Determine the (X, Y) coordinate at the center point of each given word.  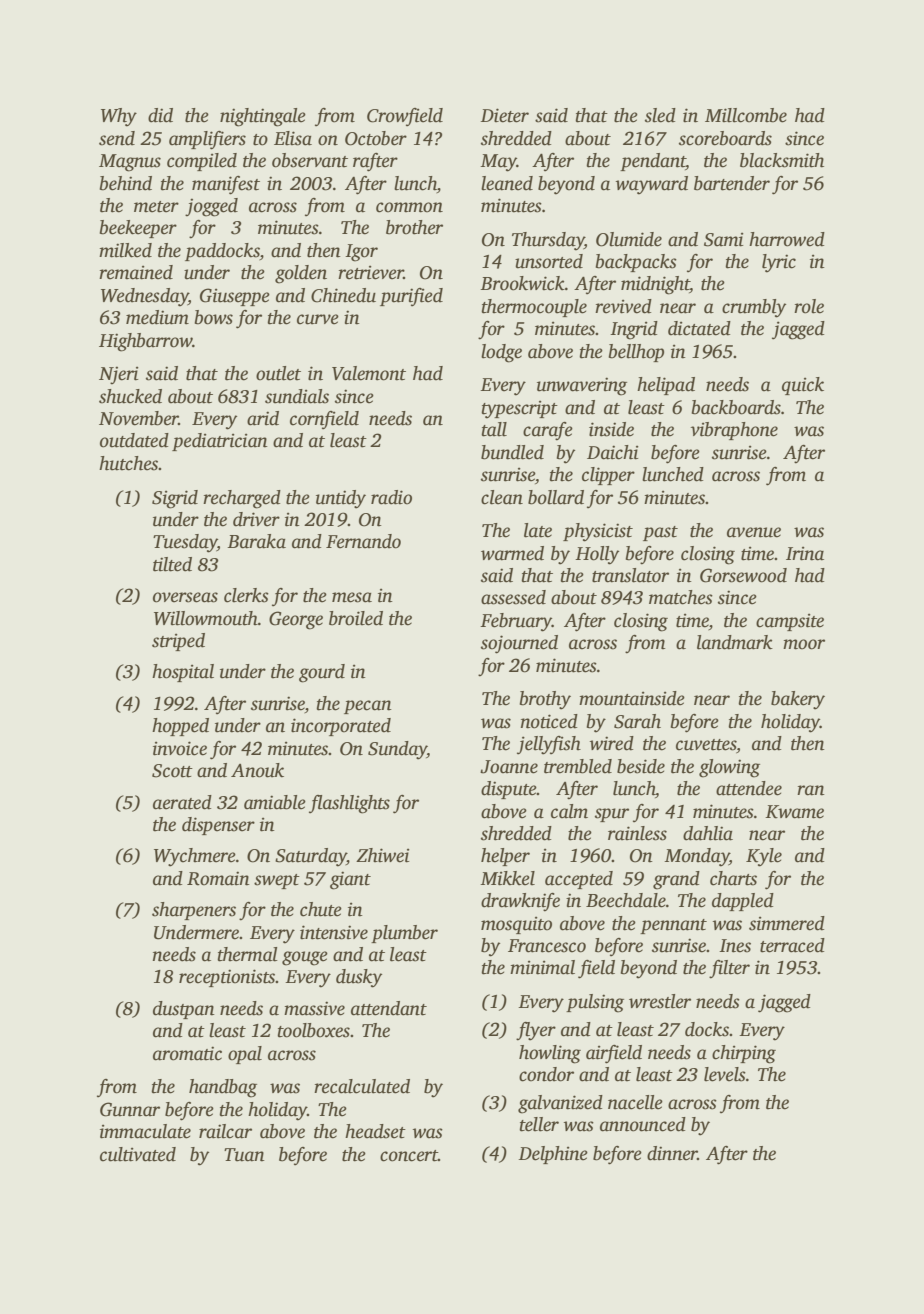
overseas (185, 597)
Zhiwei (383, 855)
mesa (352, 597)
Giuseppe (235, 297)
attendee (749, 788)
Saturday (311, 857)
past (660, 533)
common (409, 207)
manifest (226, 185)
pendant (653, 162)
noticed (549, 721)
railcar (225, 1131)
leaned (507, 183)
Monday (696, 857)
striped (178, 642)
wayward (652, 185)
